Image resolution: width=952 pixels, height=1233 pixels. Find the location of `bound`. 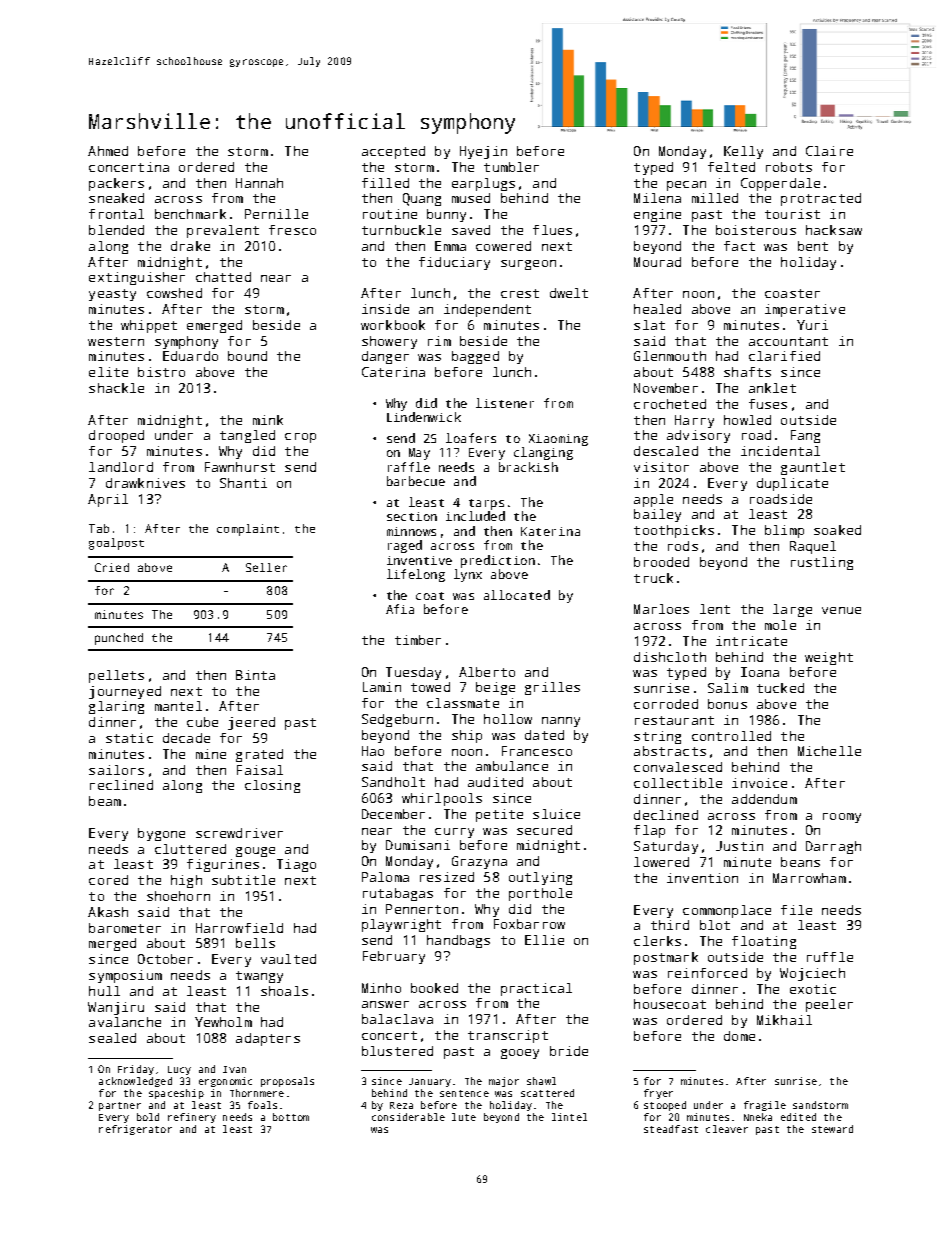

bound is located at coordinates (247, 356).
